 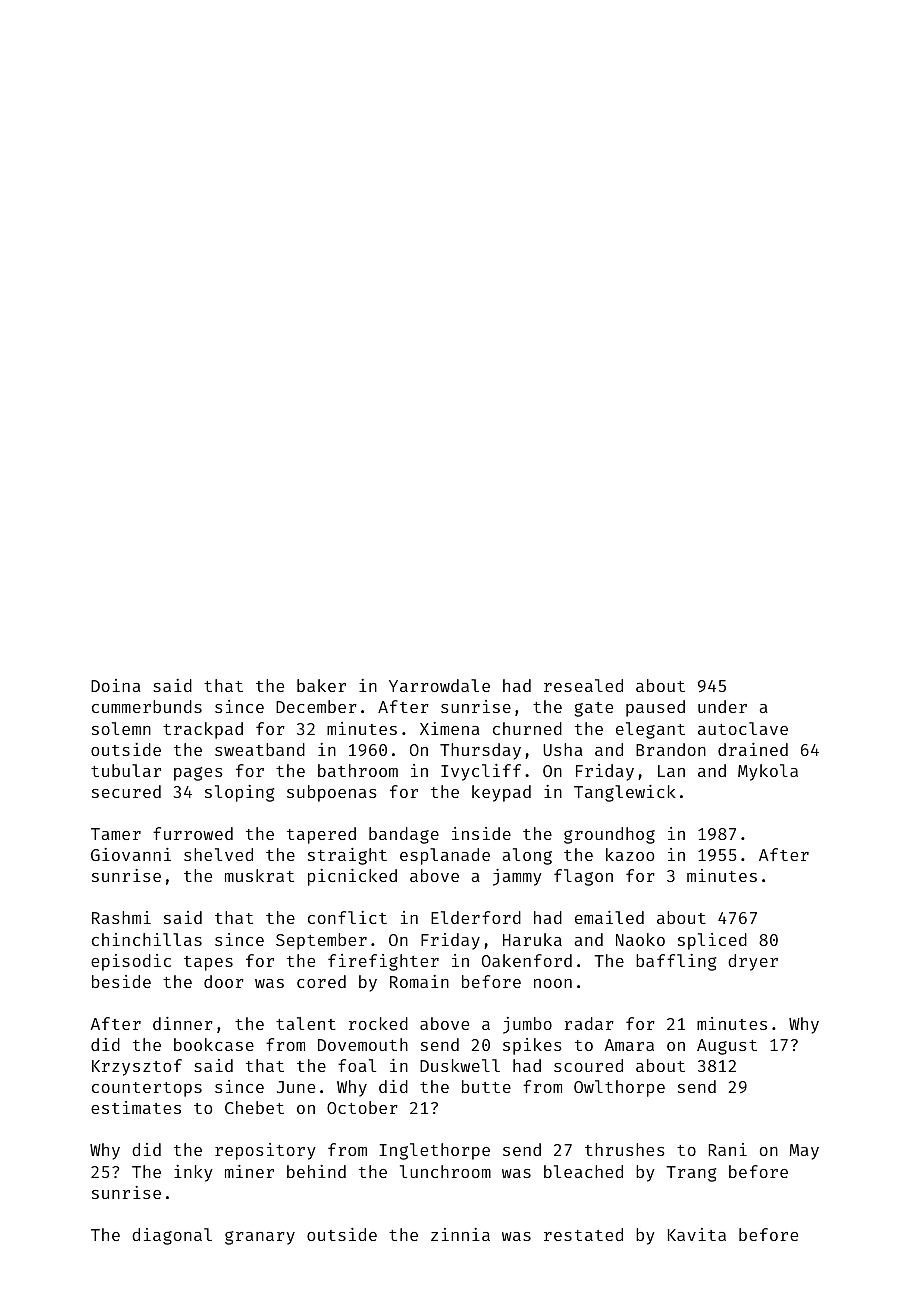 I want to click on jammy, so click(x=517, y=877).
